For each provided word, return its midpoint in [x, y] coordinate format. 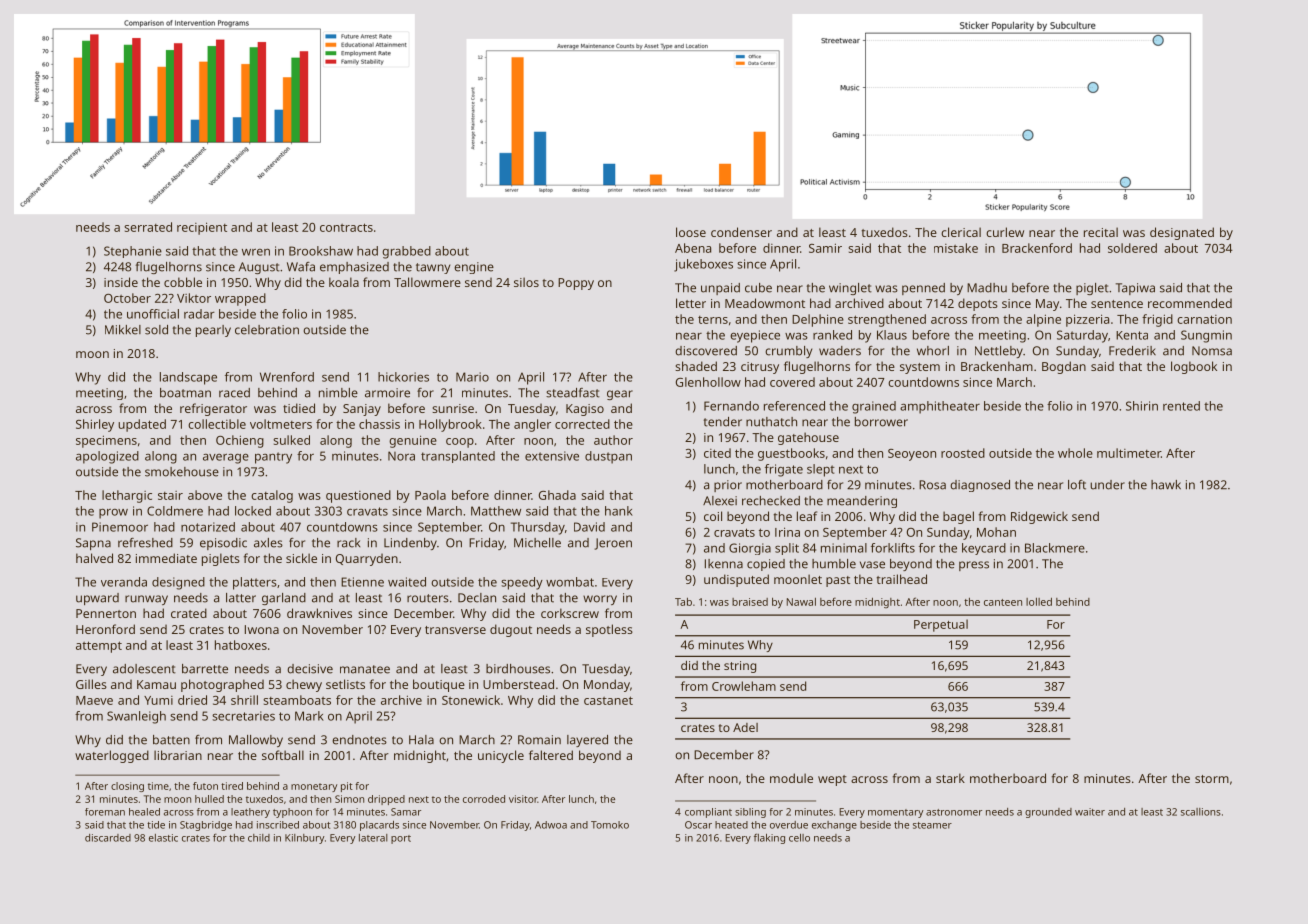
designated [1182, 233]
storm [1212, 779]
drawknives [319, 613]
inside [121, 282]
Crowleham [744, 686]
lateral [373, 838]
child [259, 838]
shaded [696, 366]
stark [950, 778]
